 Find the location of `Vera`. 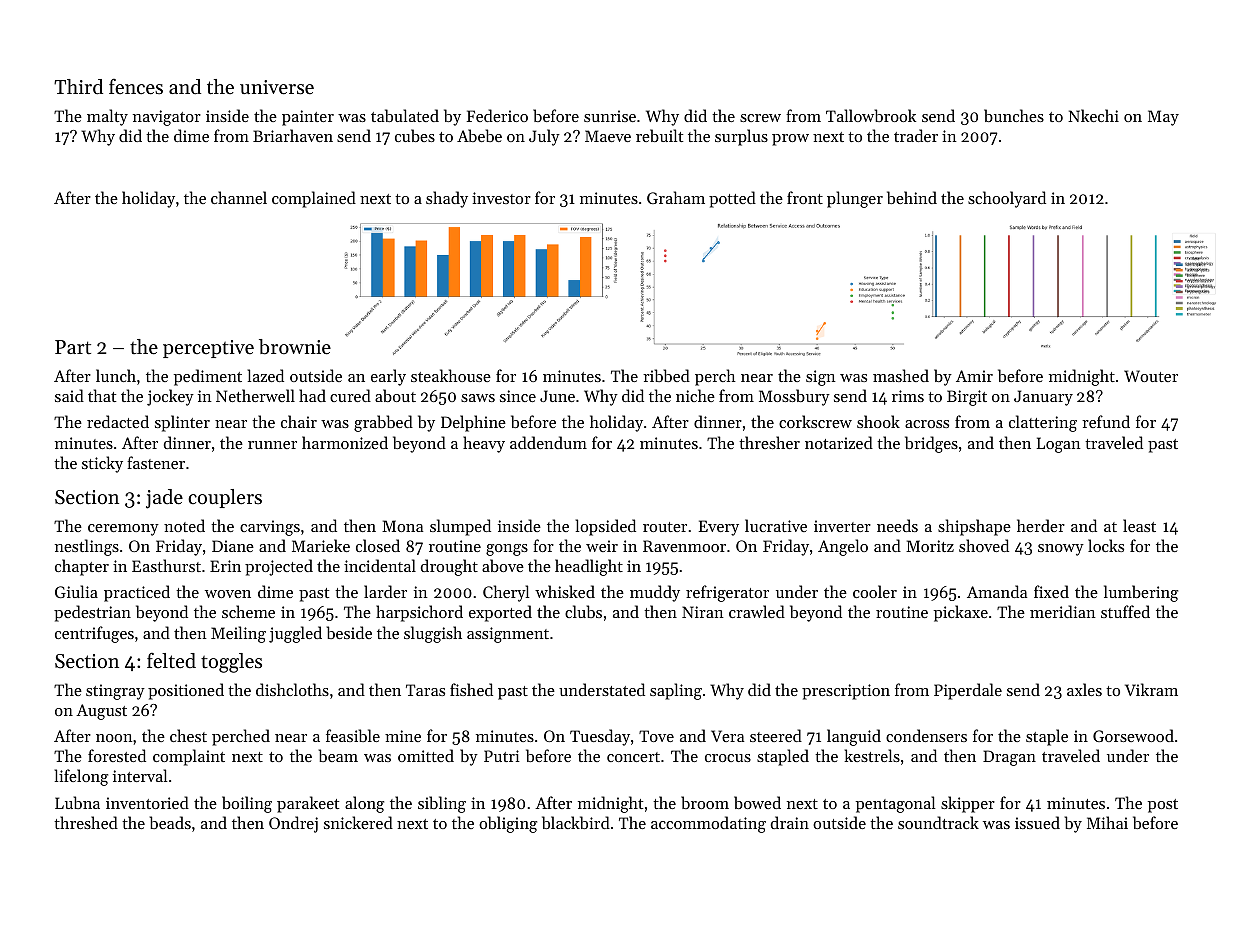

Vera is located at coordinates (727, 736).
